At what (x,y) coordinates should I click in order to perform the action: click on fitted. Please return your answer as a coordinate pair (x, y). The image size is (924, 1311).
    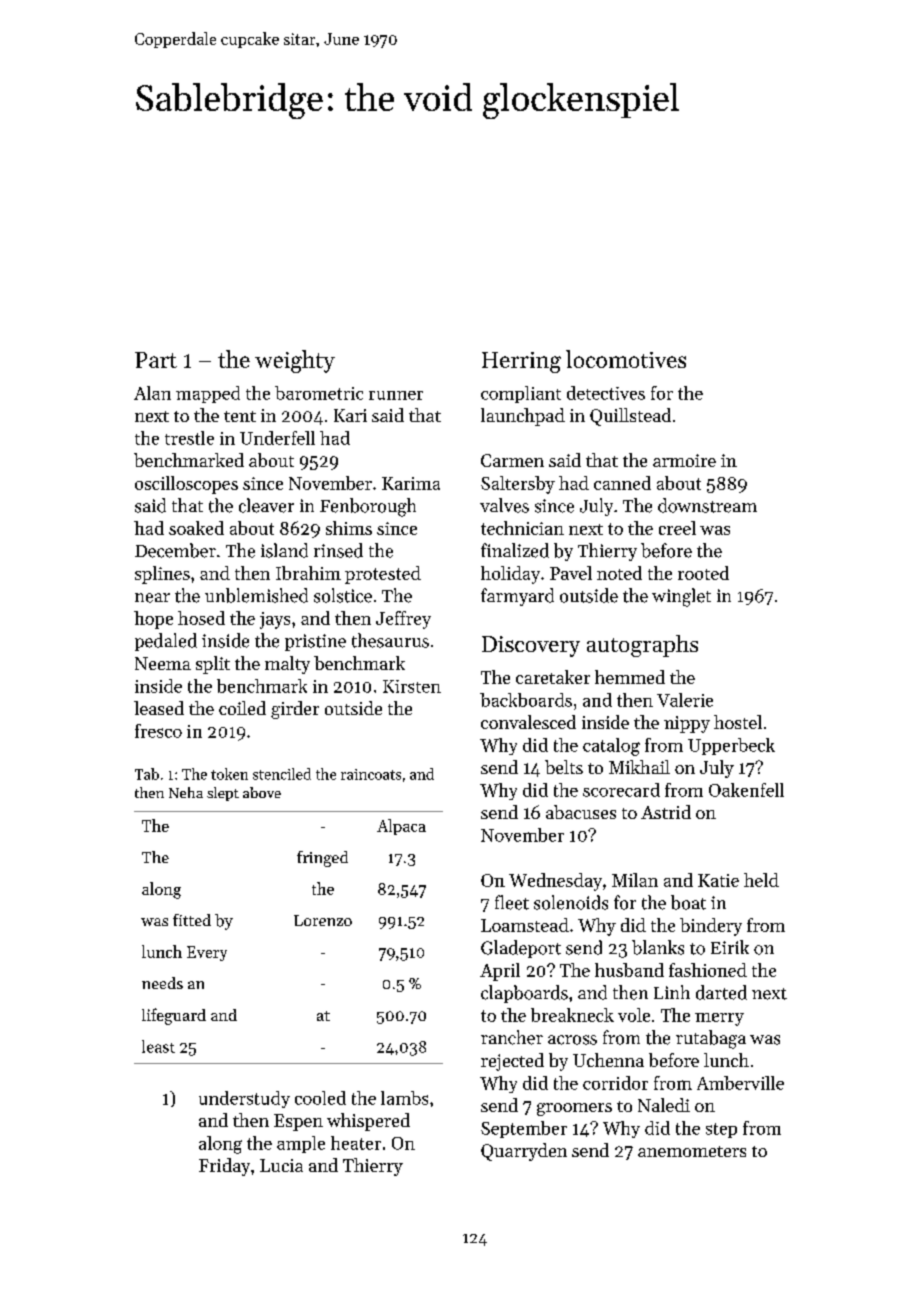
    Looking at the image, I should click on (192, 920).
